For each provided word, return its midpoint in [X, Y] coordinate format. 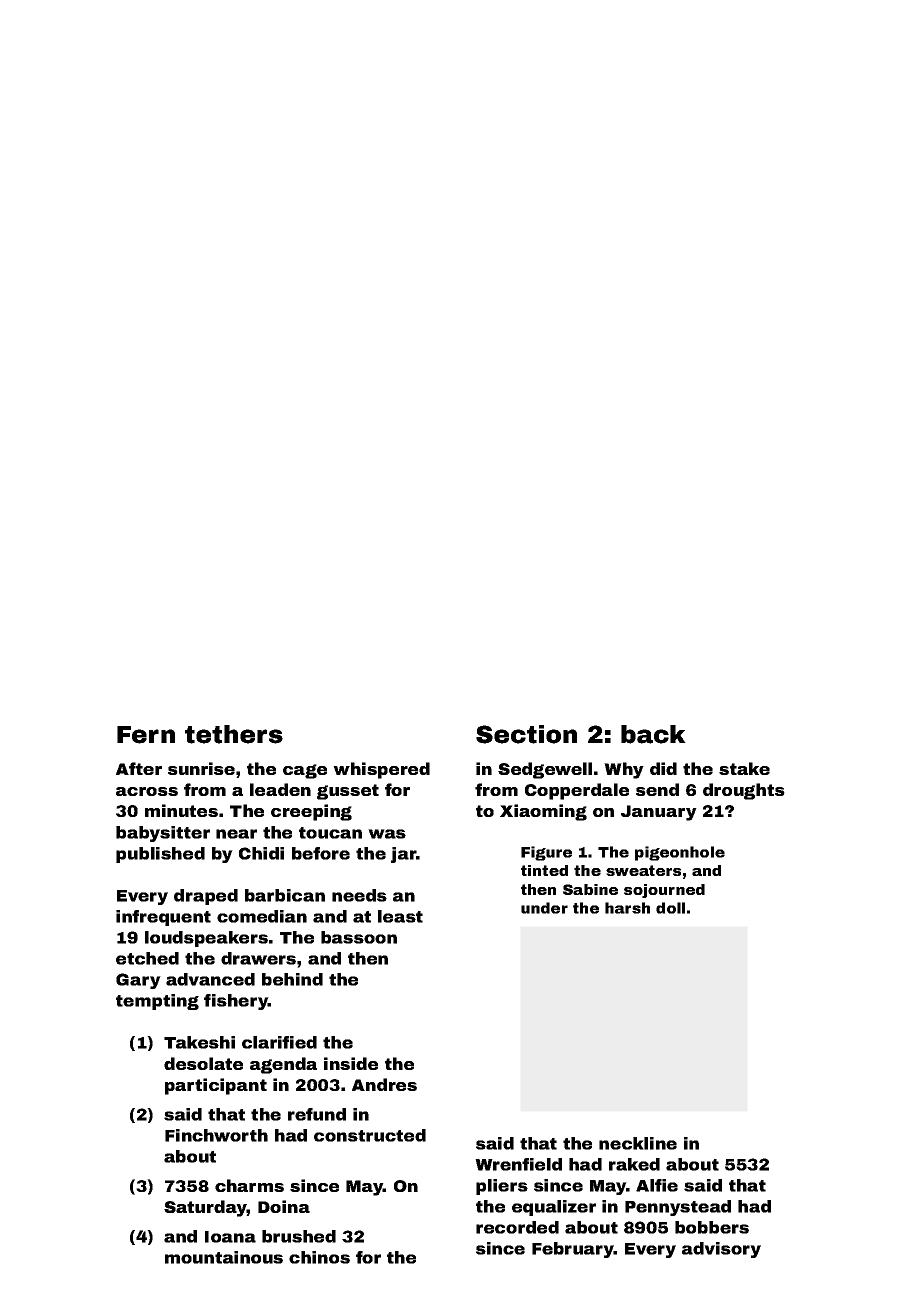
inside [351, 1063]
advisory [721, 1250]
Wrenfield [518, 1164]
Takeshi [199, 1042]
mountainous [224, 1257]
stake [744, 768]
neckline [638, 1143]
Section [526, 734]
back [653, 734]
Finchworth [216, 1135]
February [573, 1250]
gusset [348, 792]
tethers [234, 734]
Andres [384, 1084]
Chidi [261, 853]
